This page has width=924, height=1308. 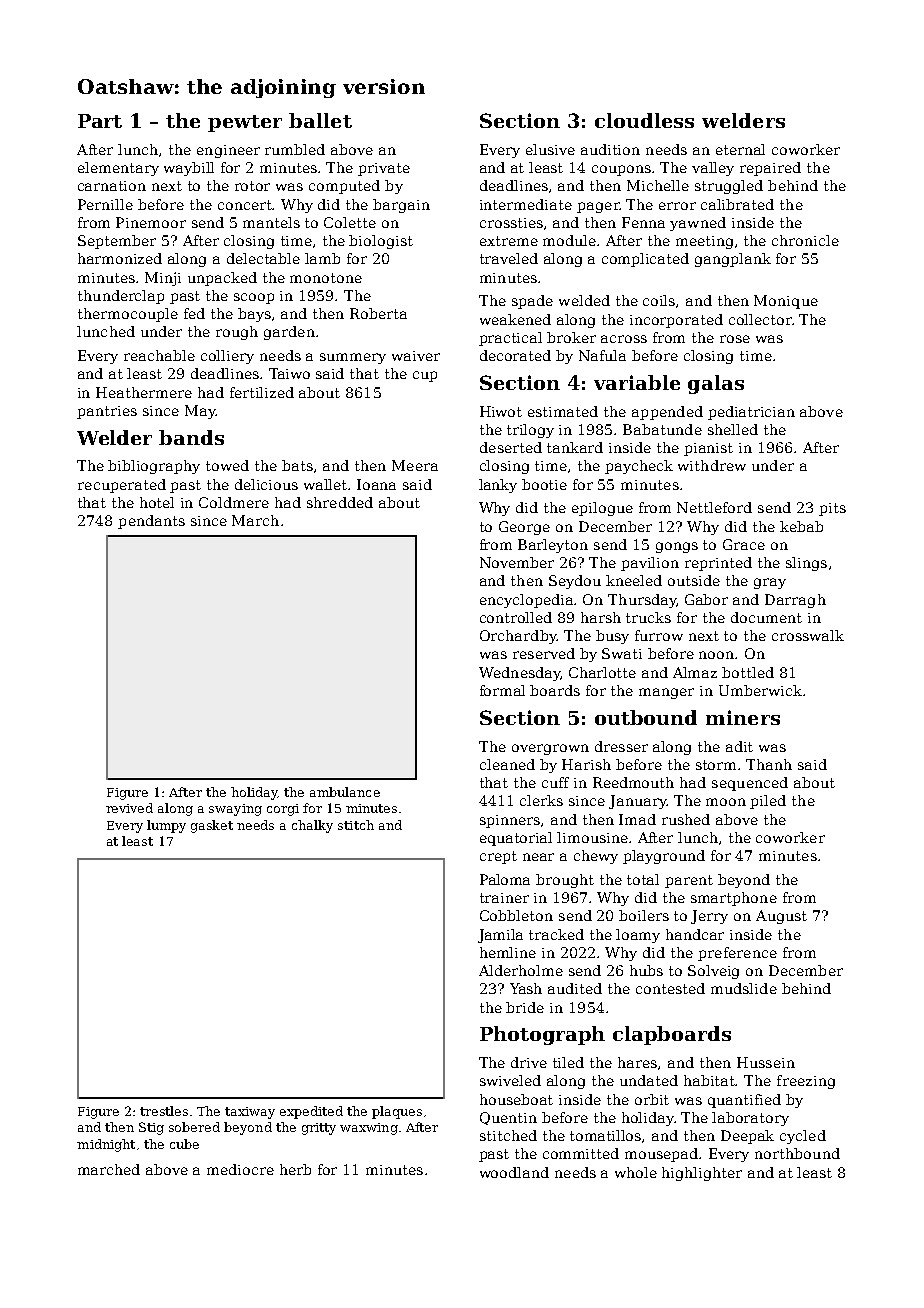 What do you see at coordinates (295, 1169) in the page?
I see `herb` at bounding box center [295, 1169].
